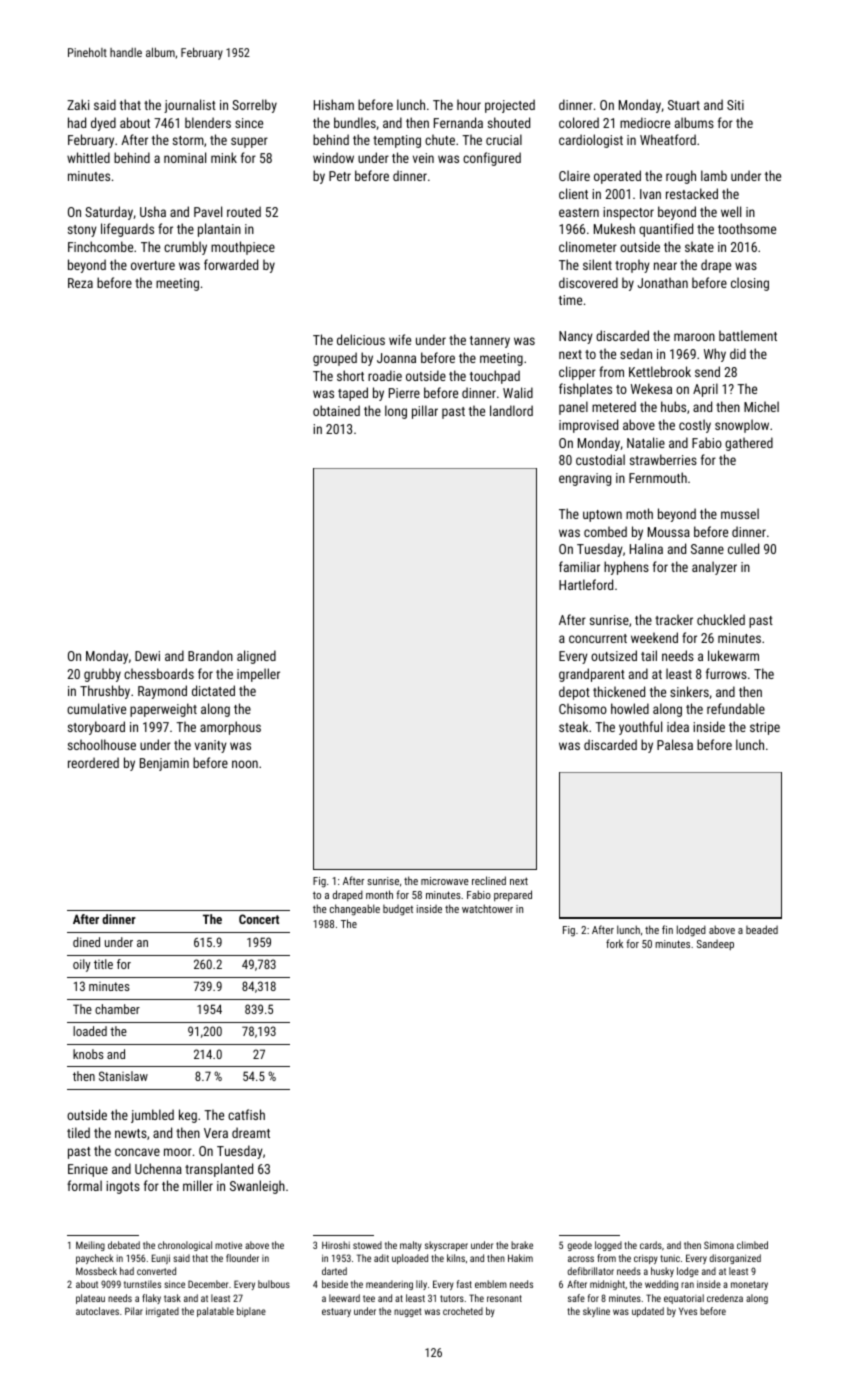  I want to click on catfish, so click(246, 1114).
